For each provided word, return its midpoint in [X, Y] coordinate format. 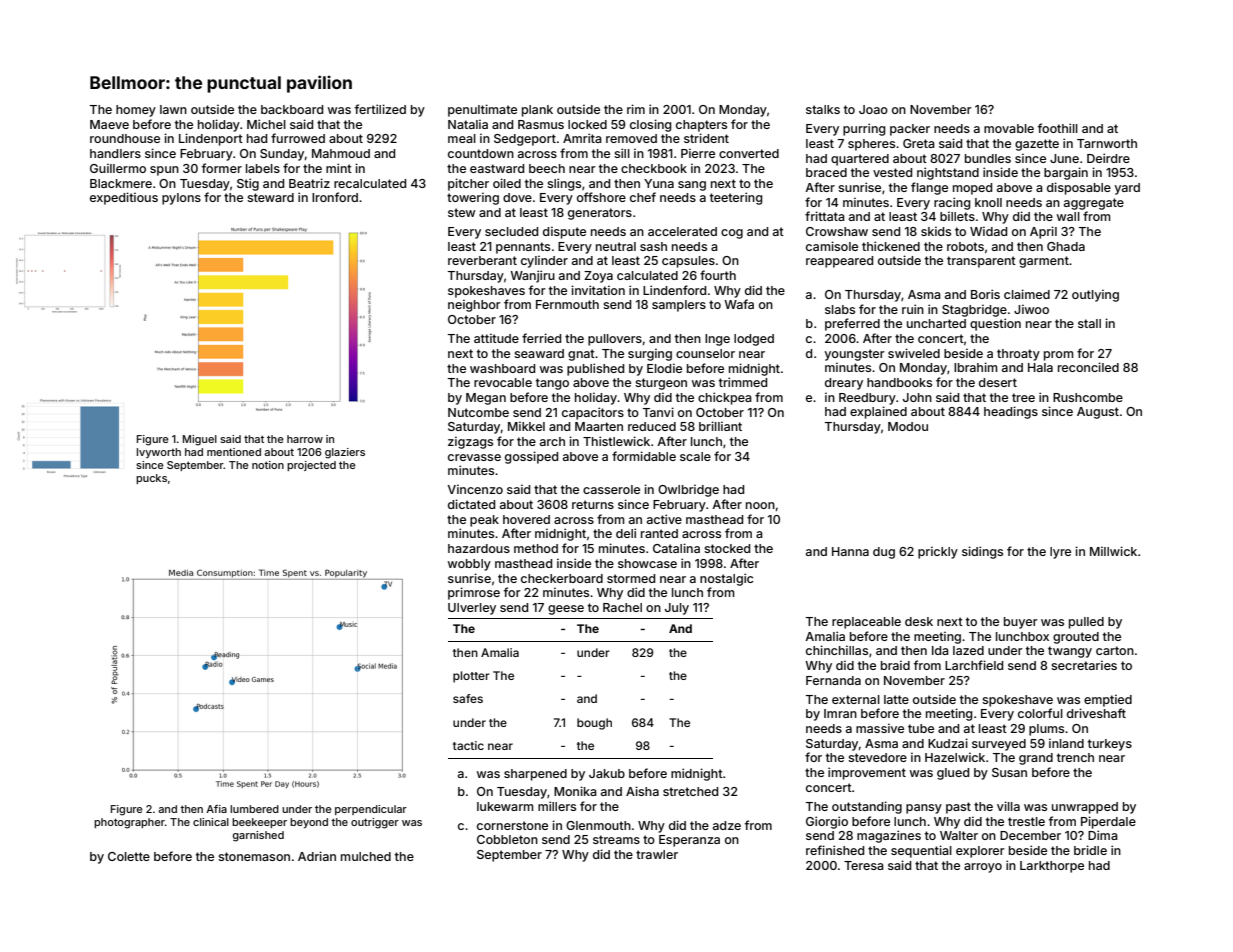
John [917, 397]
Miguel [200, 440]
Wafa [739, 304]
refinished [835, 850]
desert [998, 382]
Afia [216, 809]
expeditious [124, 198]
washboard [502, 368]
